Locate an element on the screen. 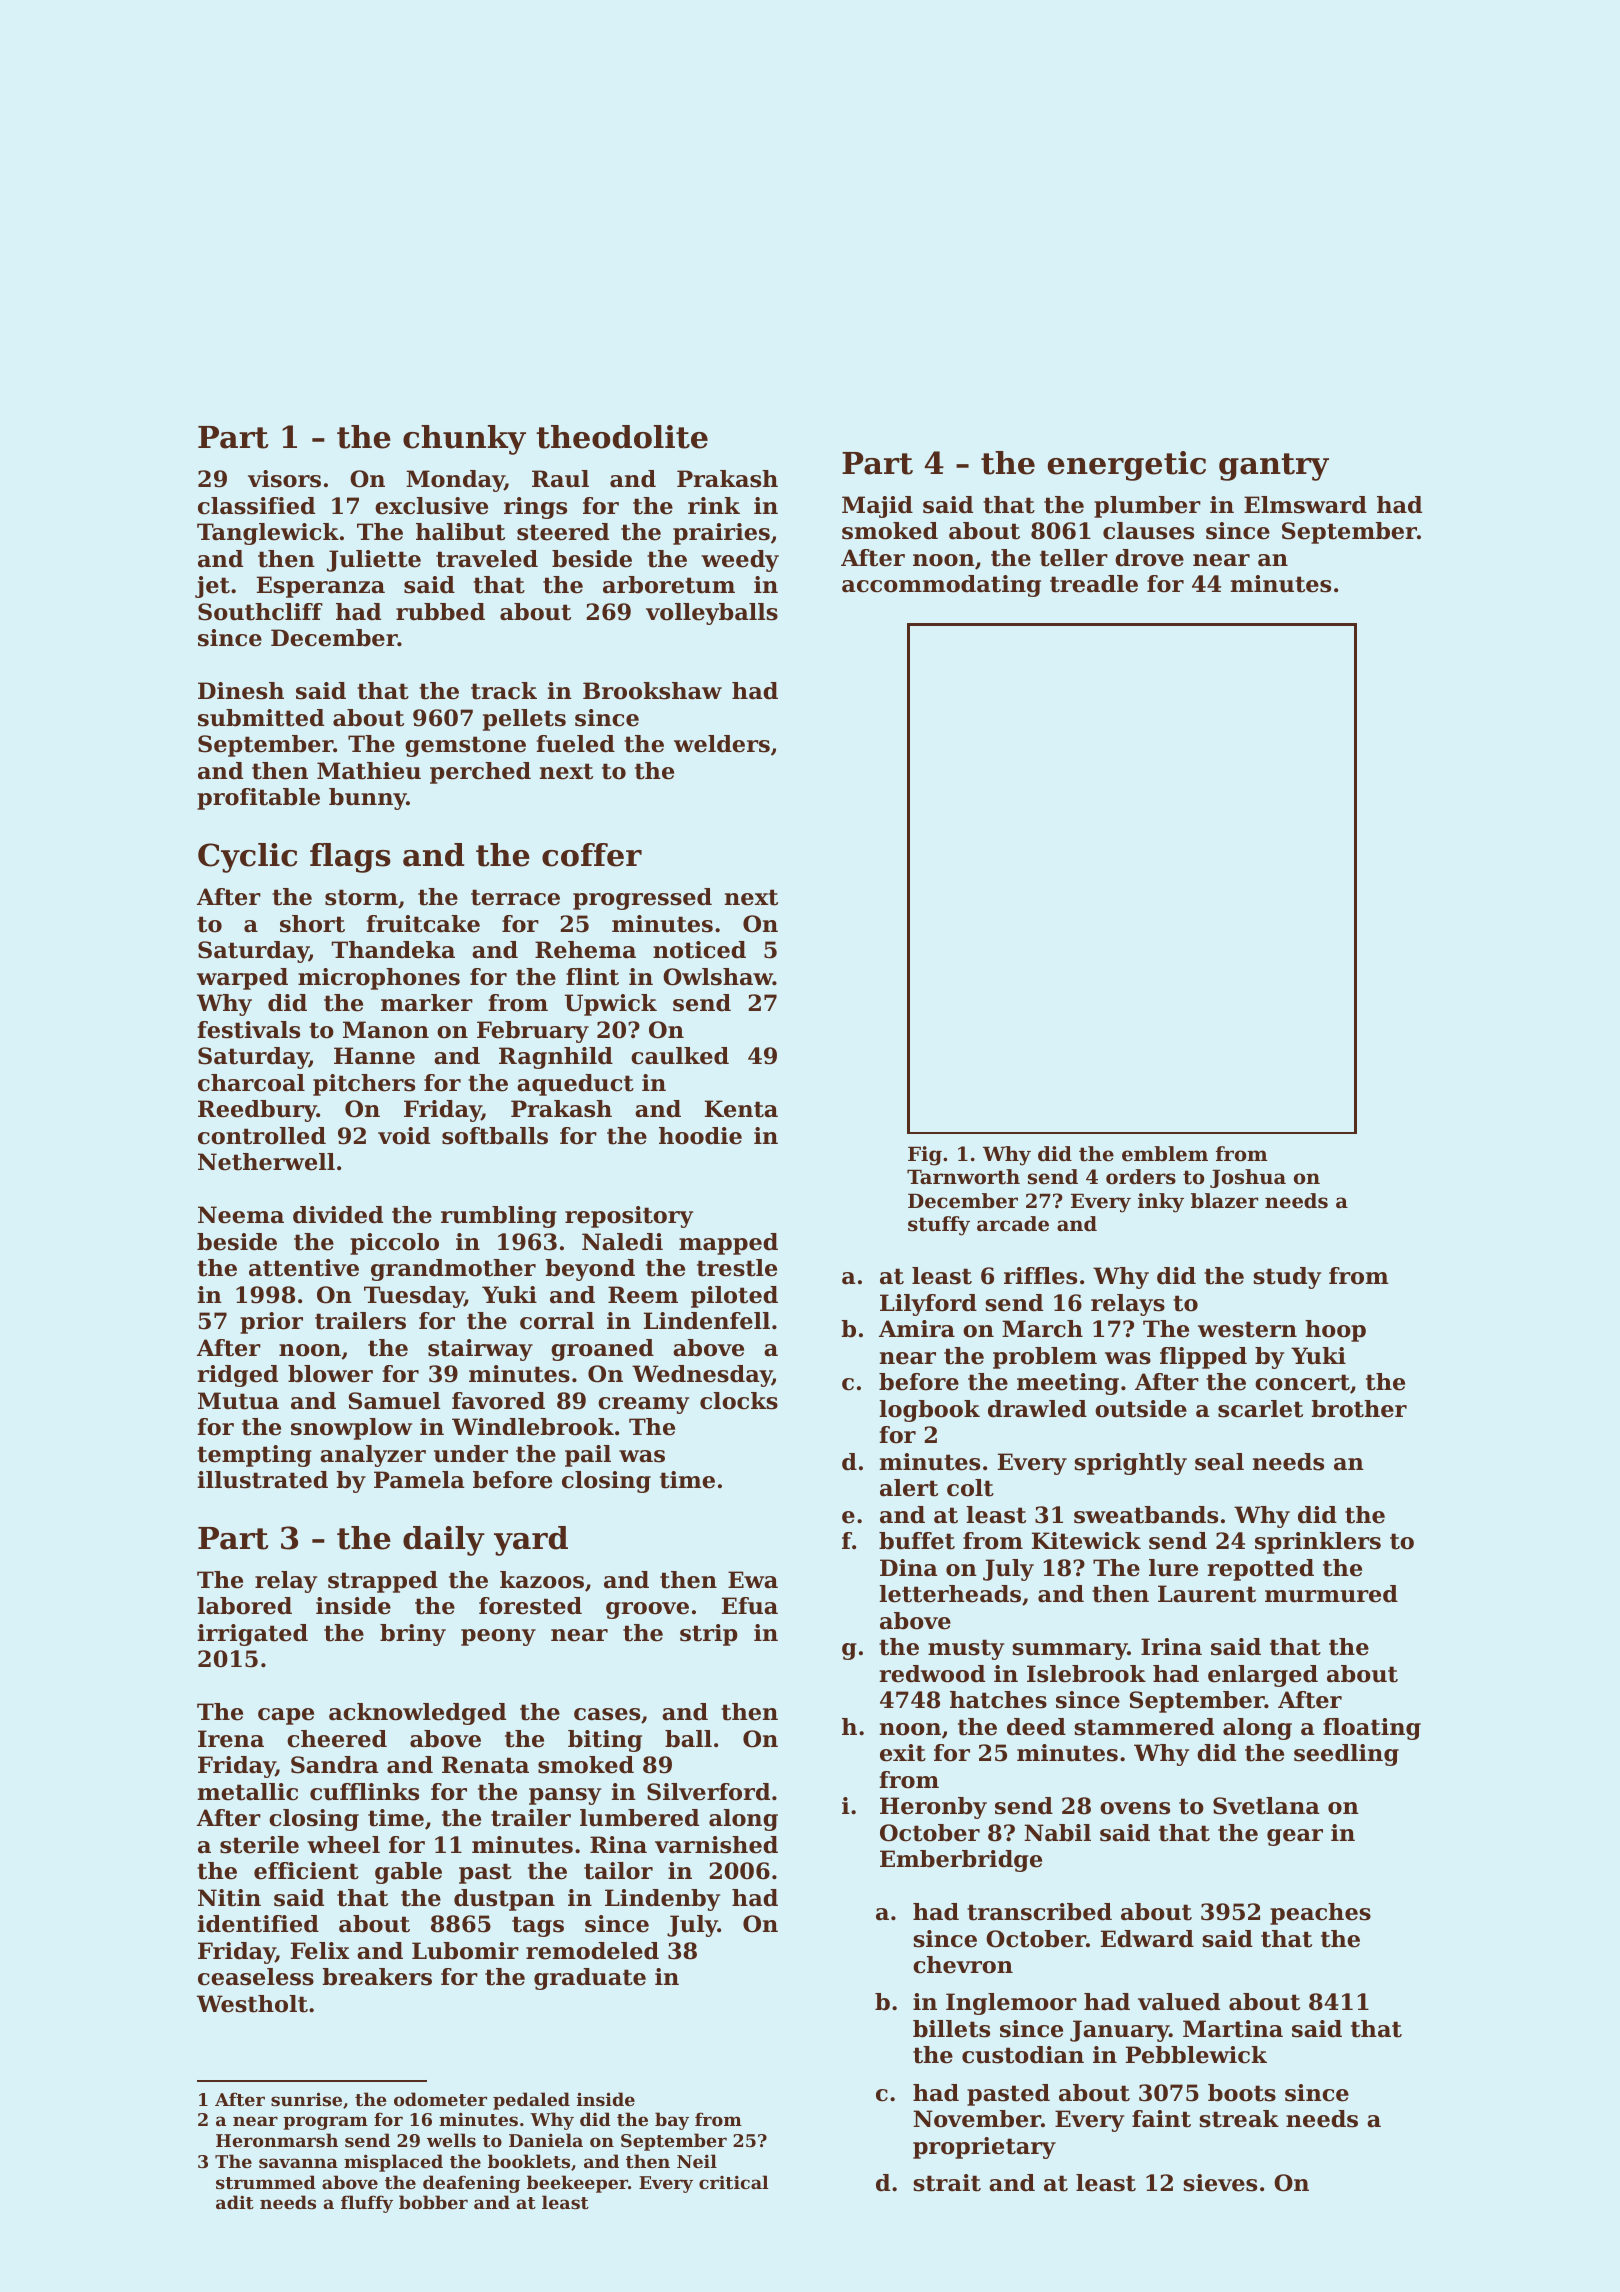 The height and width of the screenshot is (2292, 1620). chunky is located at coordinates (464, 440).
